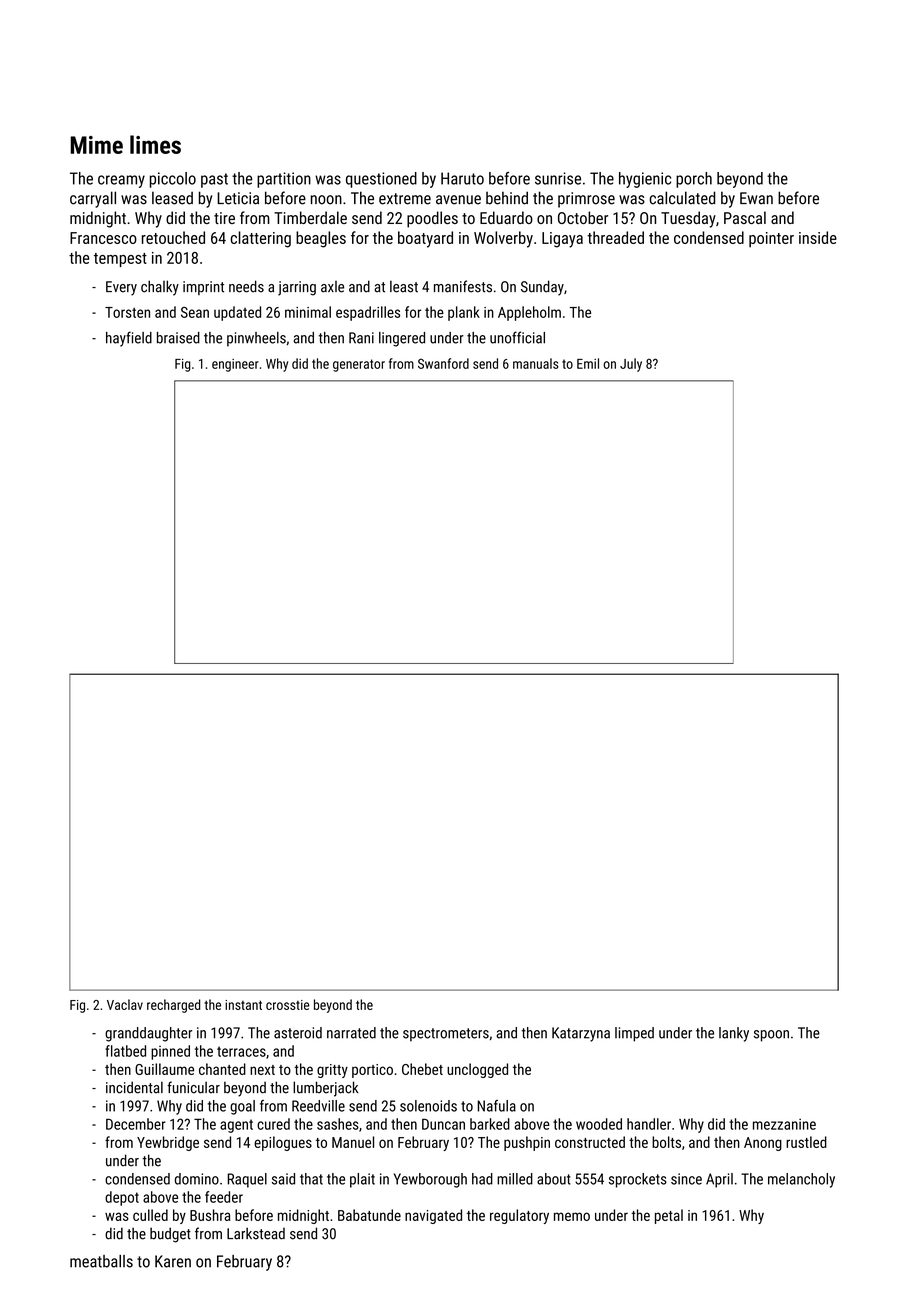  What do you see at coordinates (771, 1036) in the screenshot?
I see `spoon` at bounding box center [771, 1036].
